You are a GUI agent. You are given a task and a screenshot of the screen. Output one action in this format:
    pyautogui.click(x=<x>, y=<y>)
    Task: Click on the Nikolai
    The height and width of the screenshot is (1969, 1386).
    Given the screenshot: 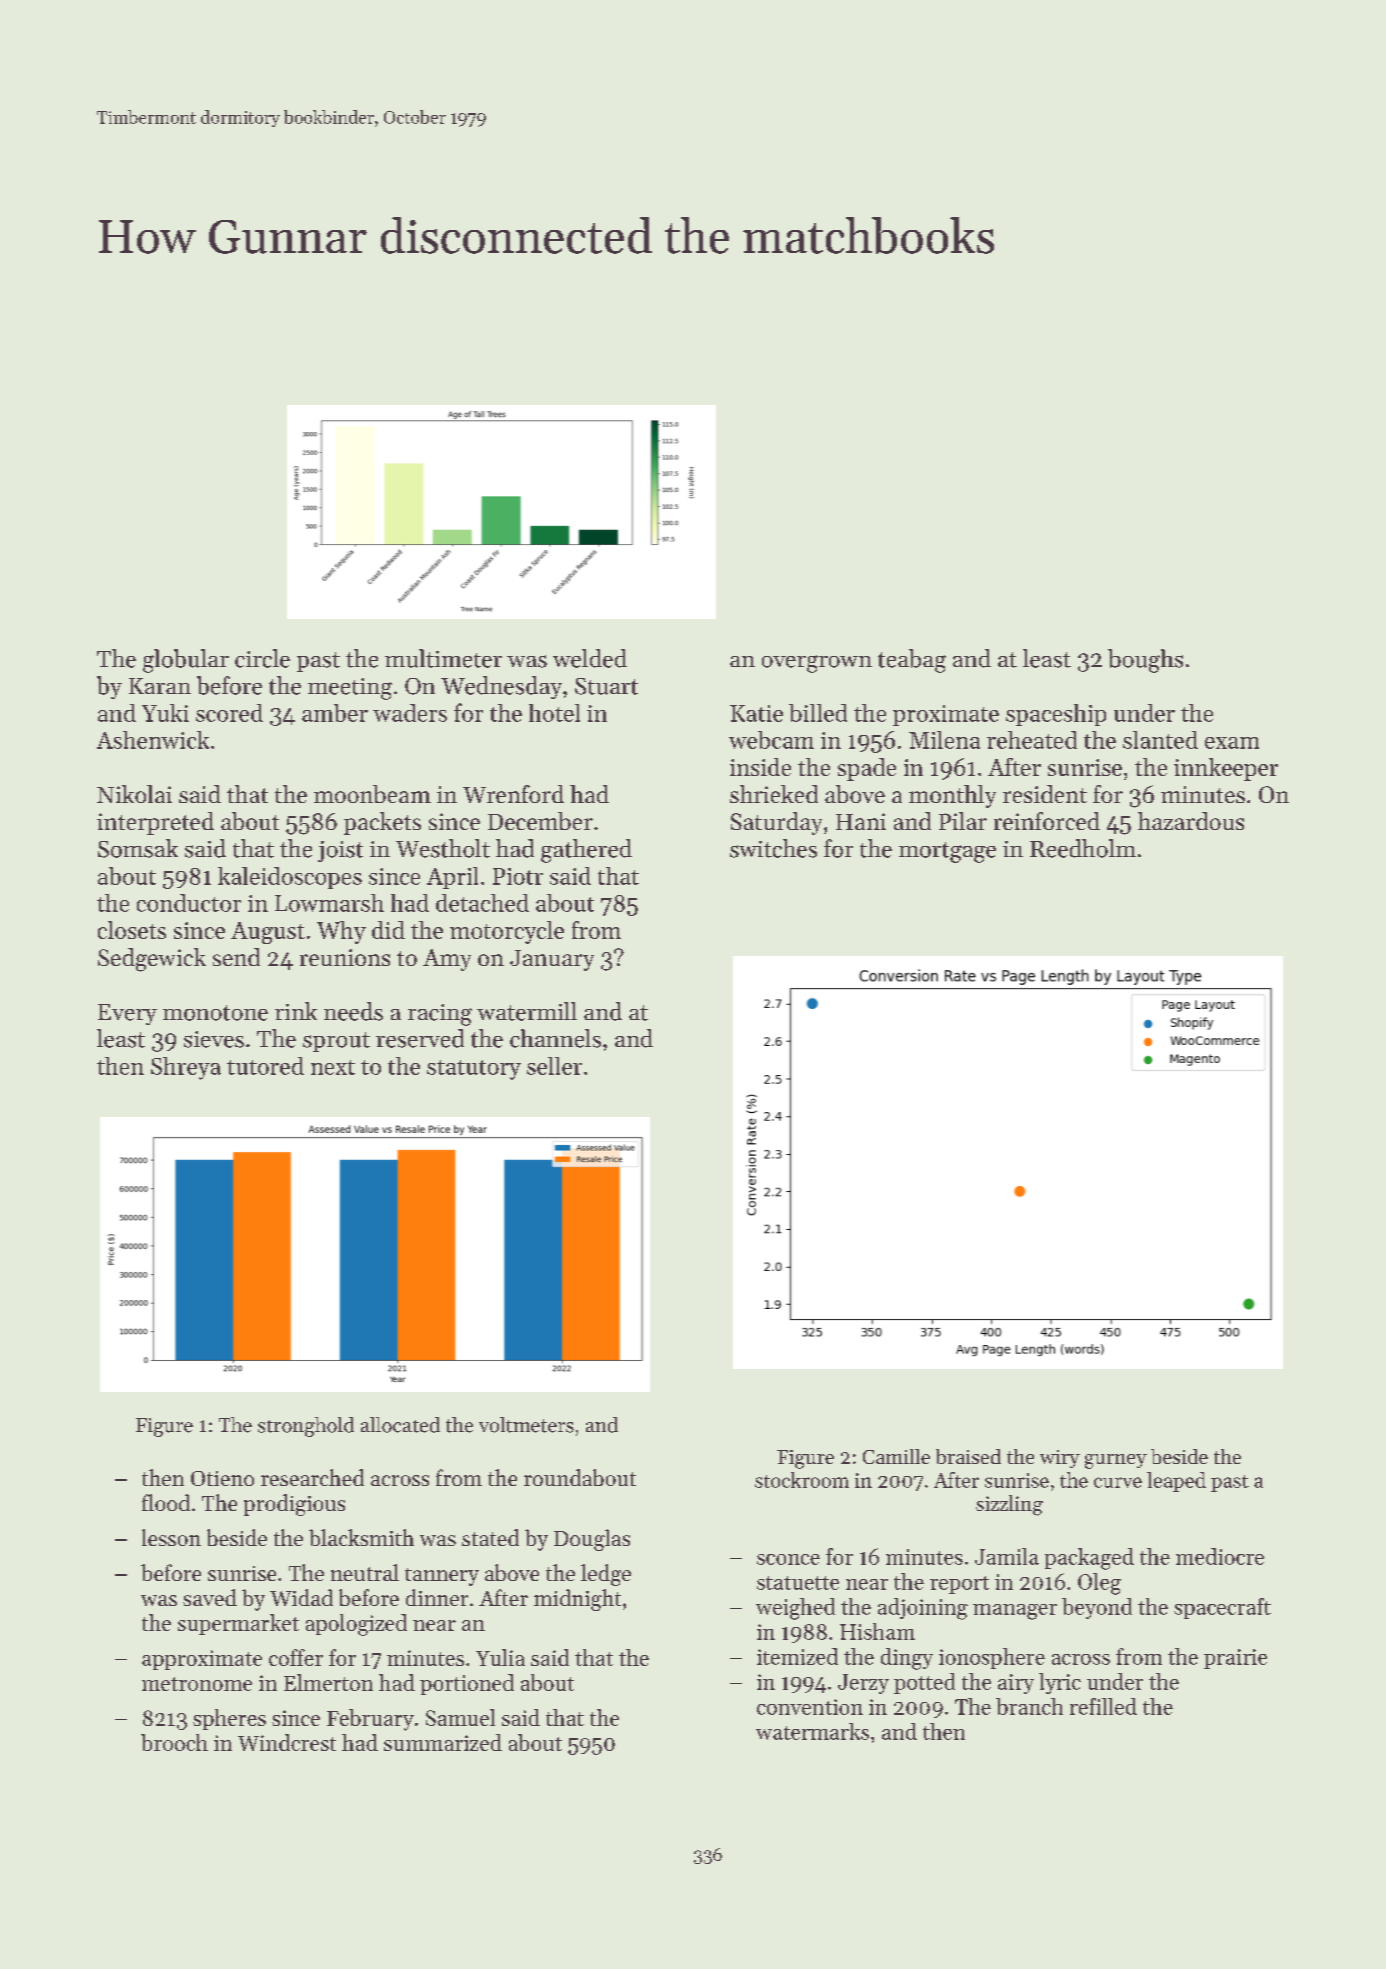 What is the action you would take?
    pyautogui.click(x=134, y=794)
